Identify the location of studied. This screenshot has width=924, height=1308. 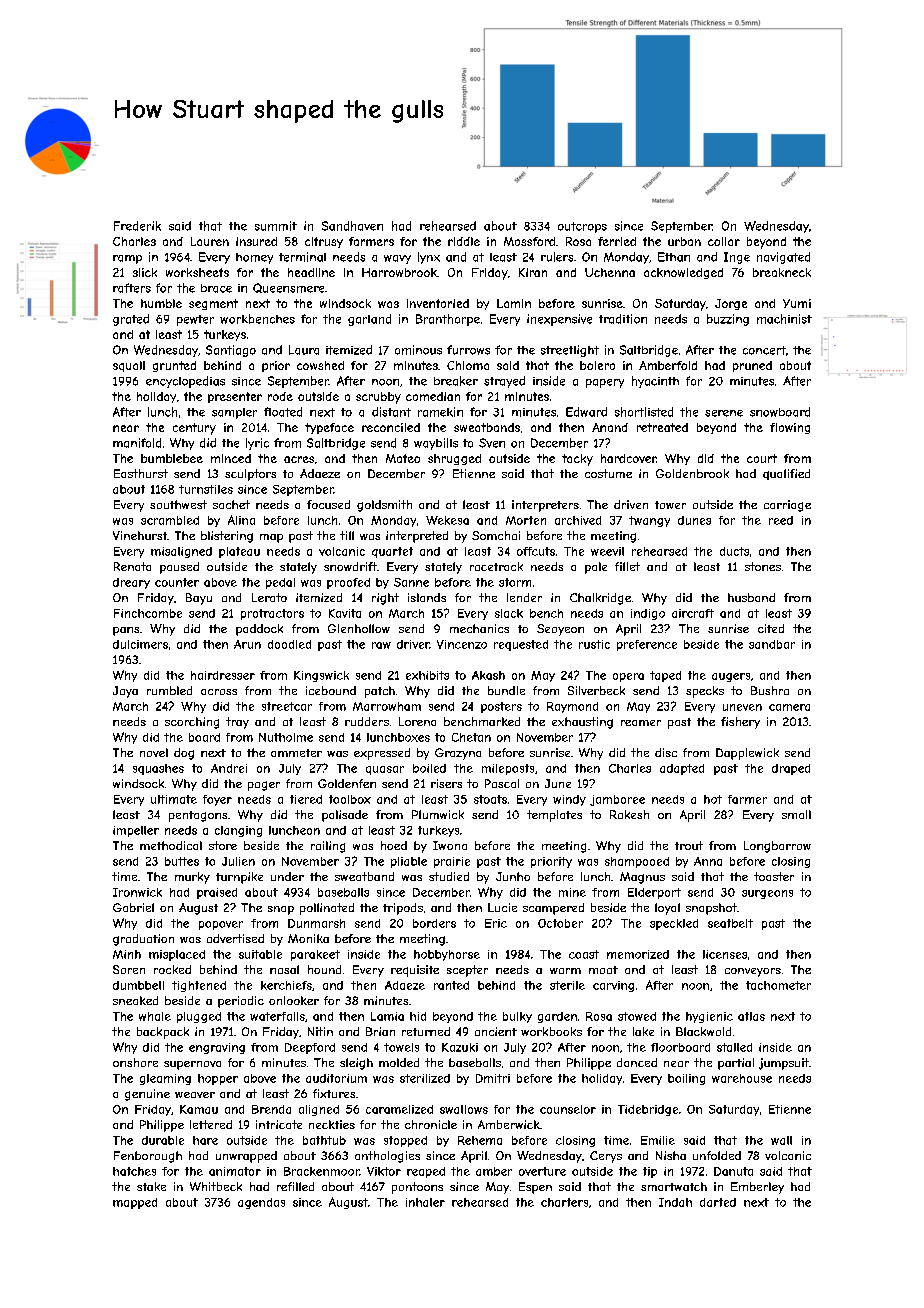
(449, 876).
